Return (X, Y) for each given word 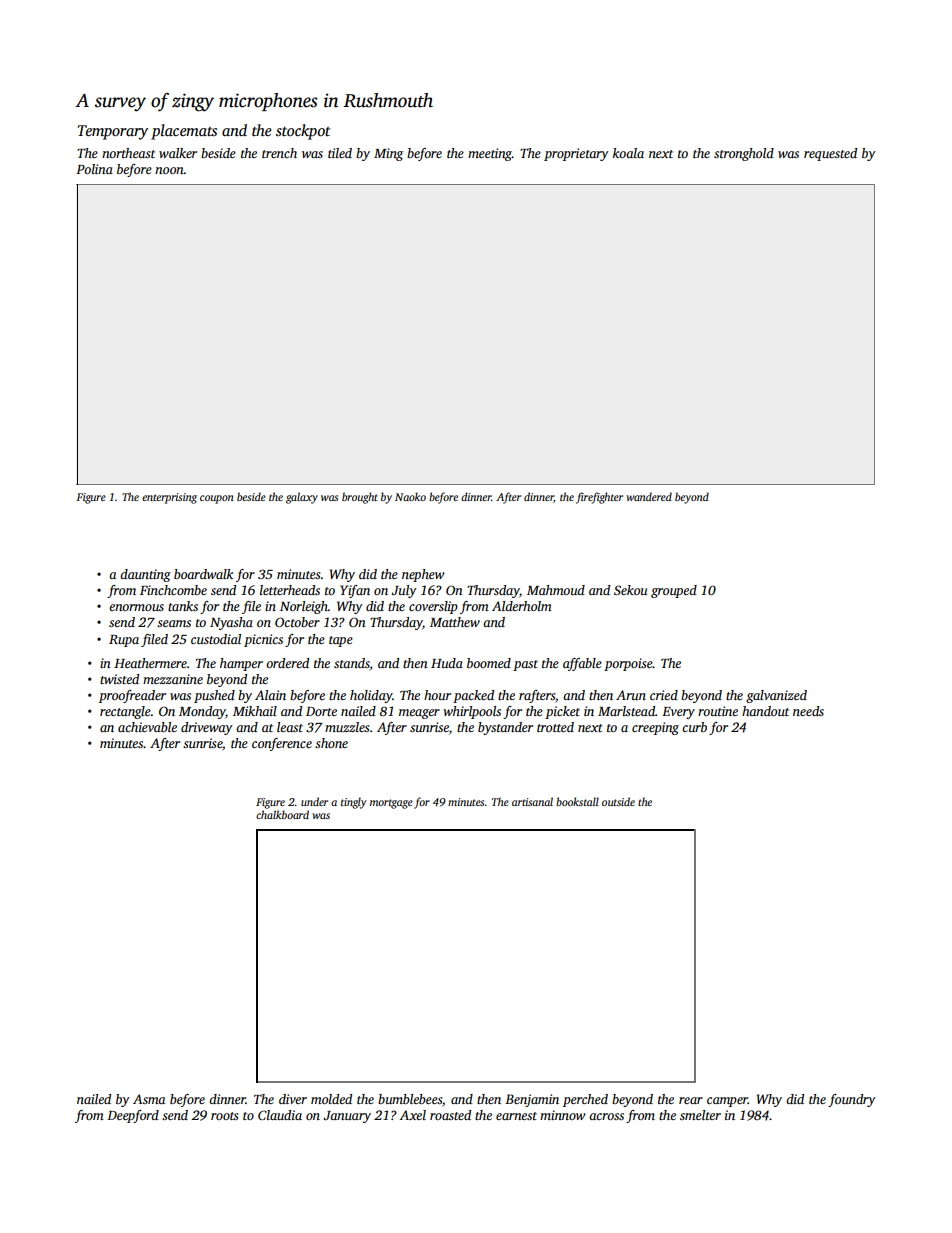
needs (808, 711)
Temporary (113, 132)
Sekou (631, 590)
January (347, 1117)
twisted (119, 679)
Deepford (133, 1116)
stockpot (303, 132)
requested (830, 154)
